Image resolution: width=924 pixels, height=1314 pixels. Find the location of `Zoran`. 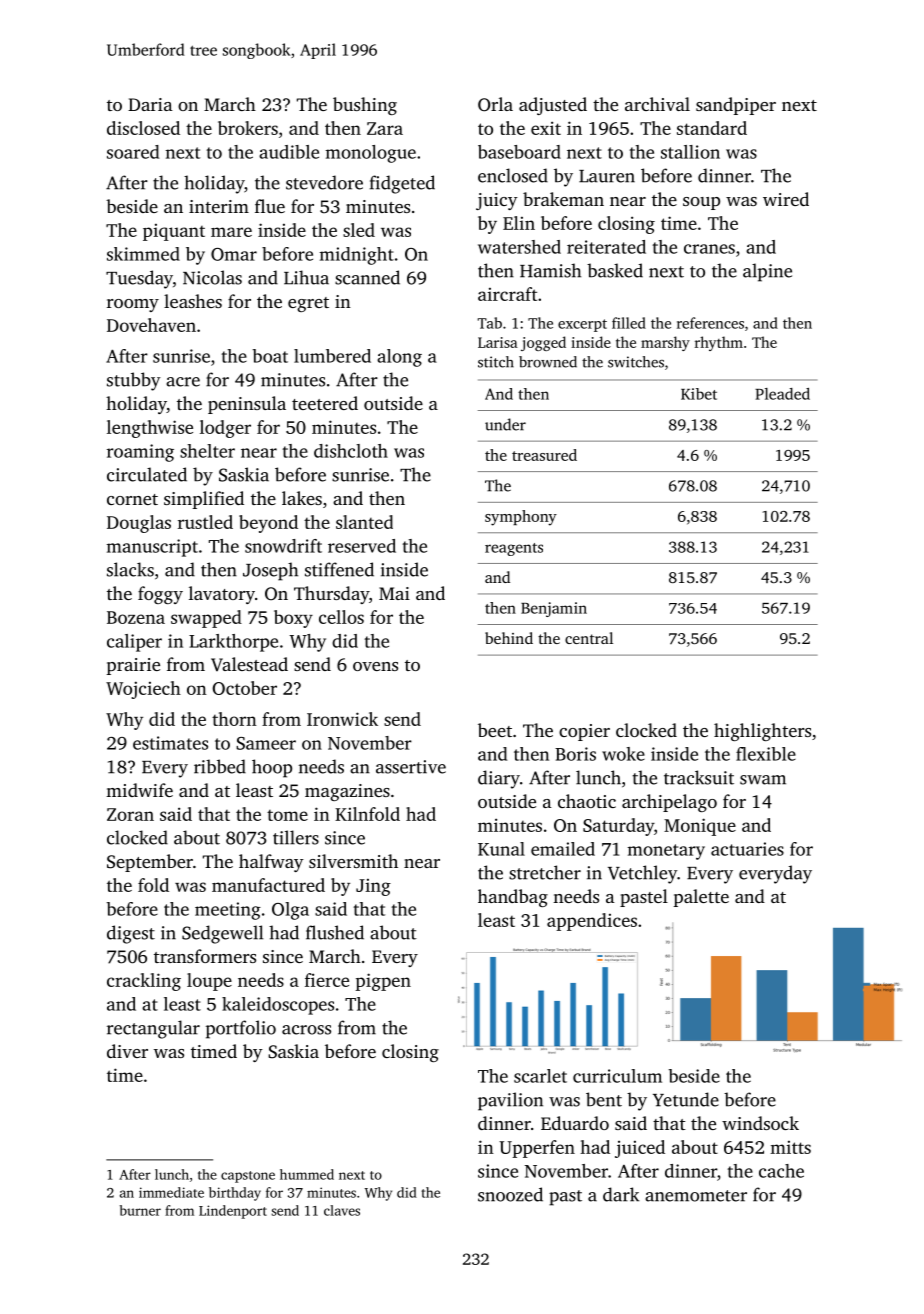

Zoran is located at coordinates (130, 814).
